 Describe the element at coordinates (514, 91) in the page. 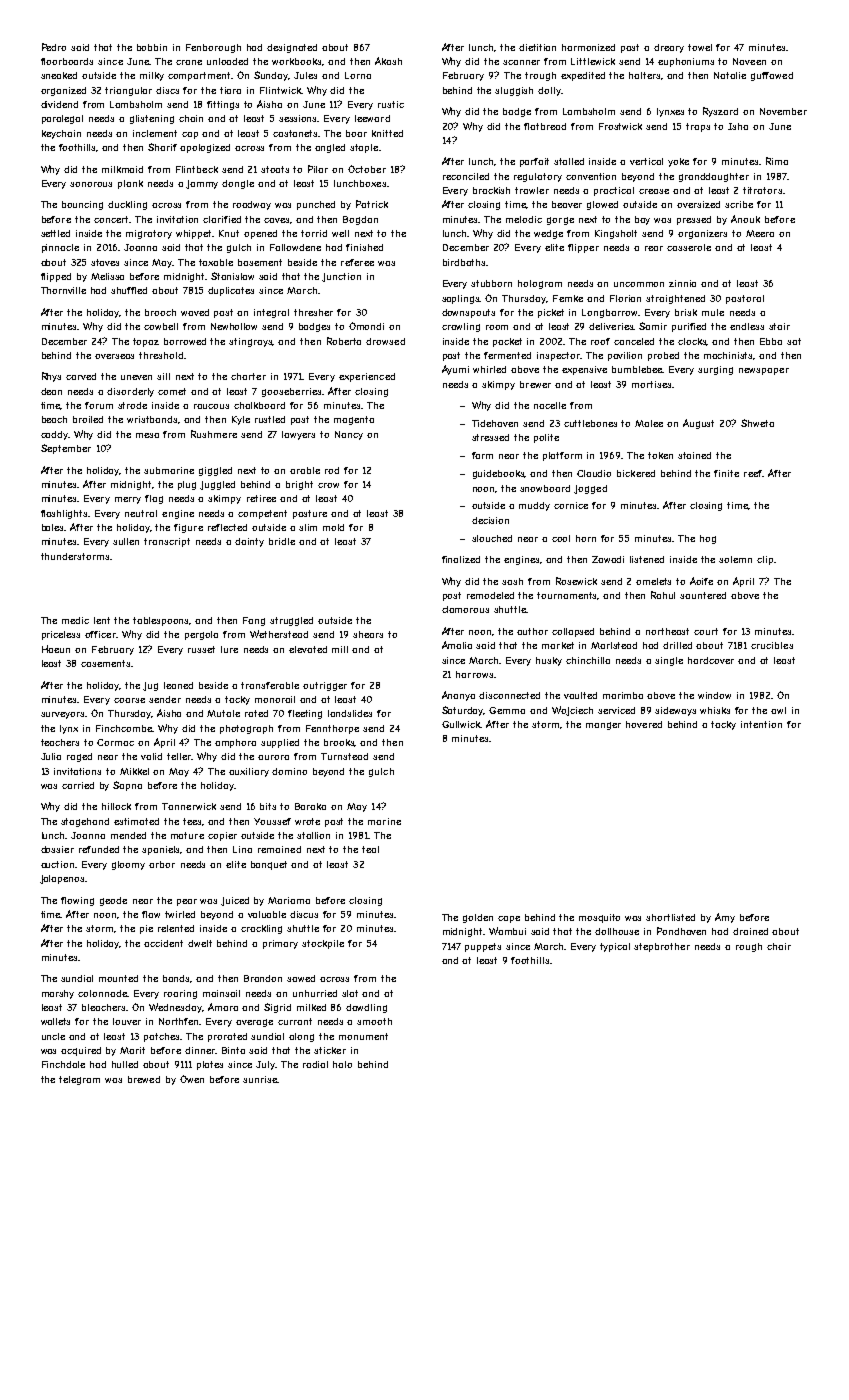

I see `sluggish` at that location.
